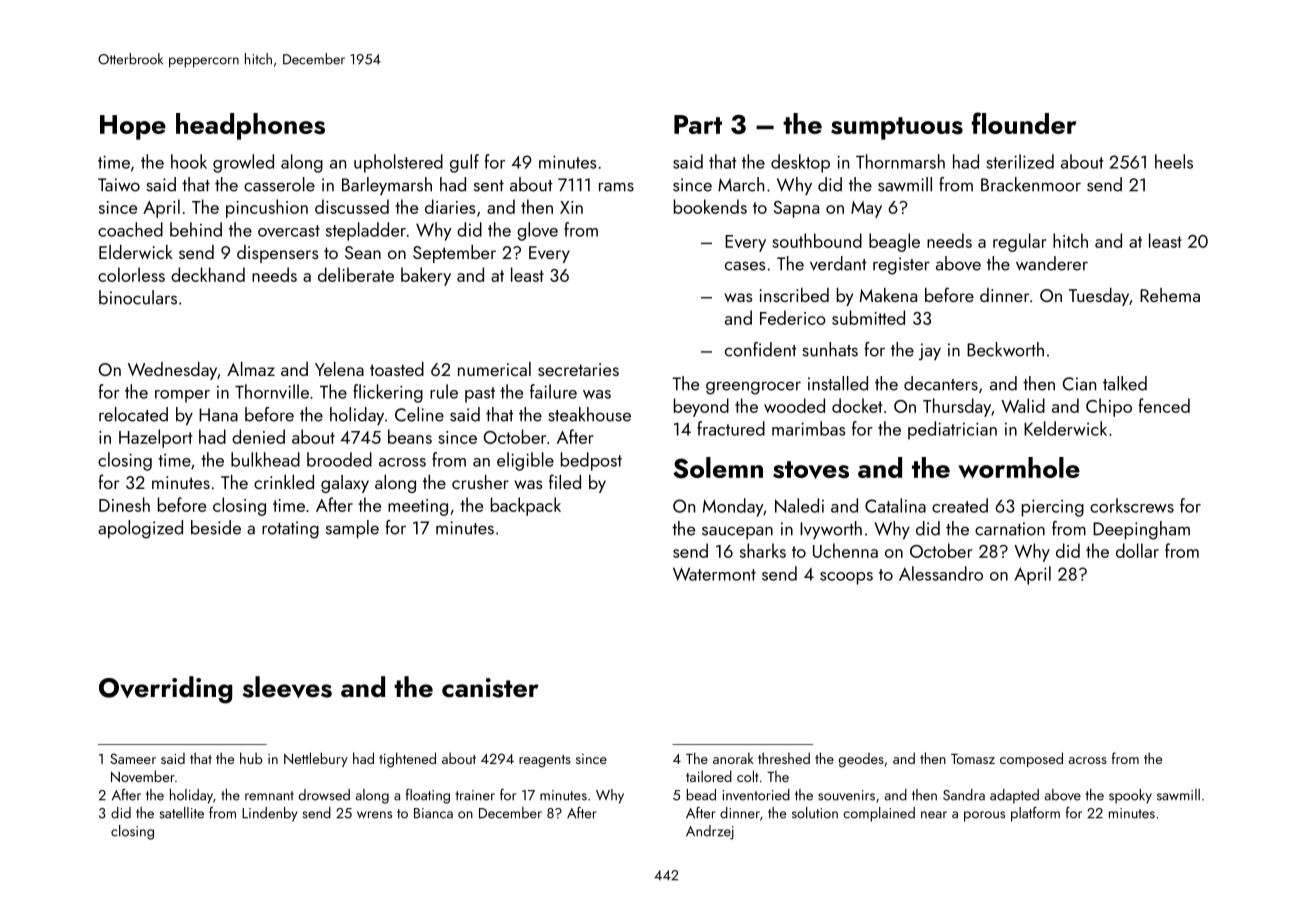 The image size is (1308, 924). I want to click on Part, so click(698, 124).
